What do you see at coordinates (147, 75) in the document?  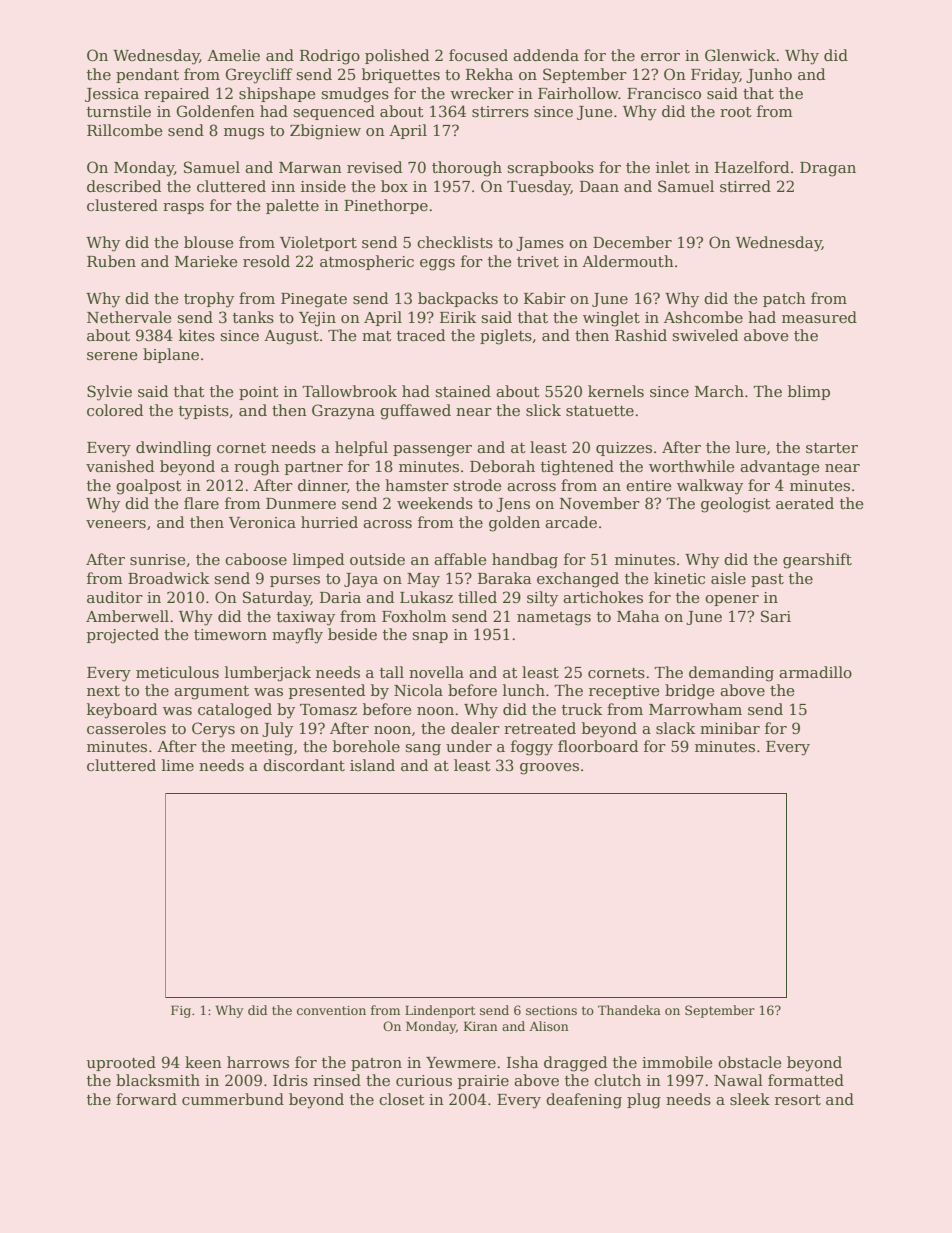 I see `pendant` at bounding box center [147, 75].
